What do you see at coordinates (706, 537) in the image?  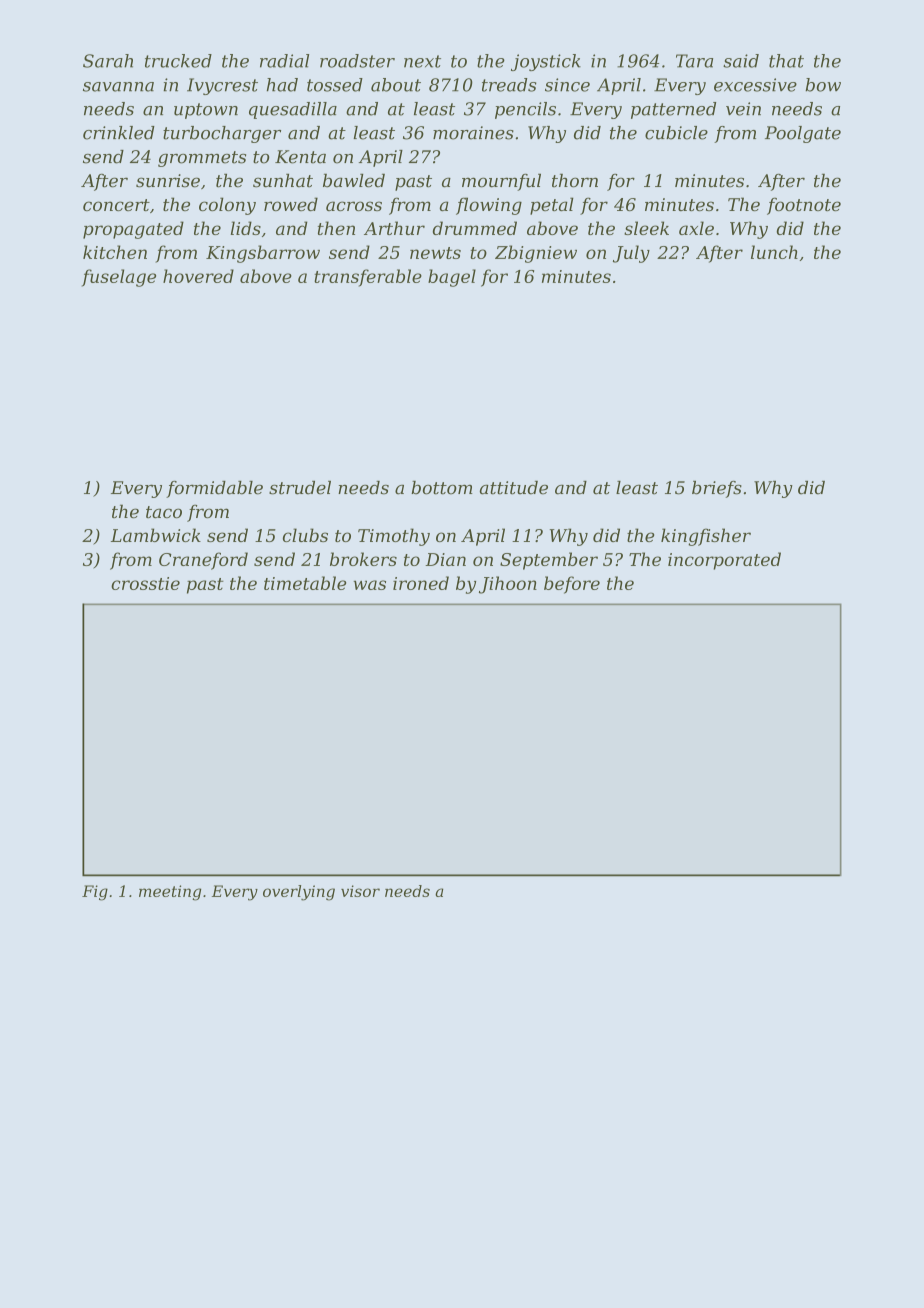 I see `kingfisher` at bounding box center [706, 537].
